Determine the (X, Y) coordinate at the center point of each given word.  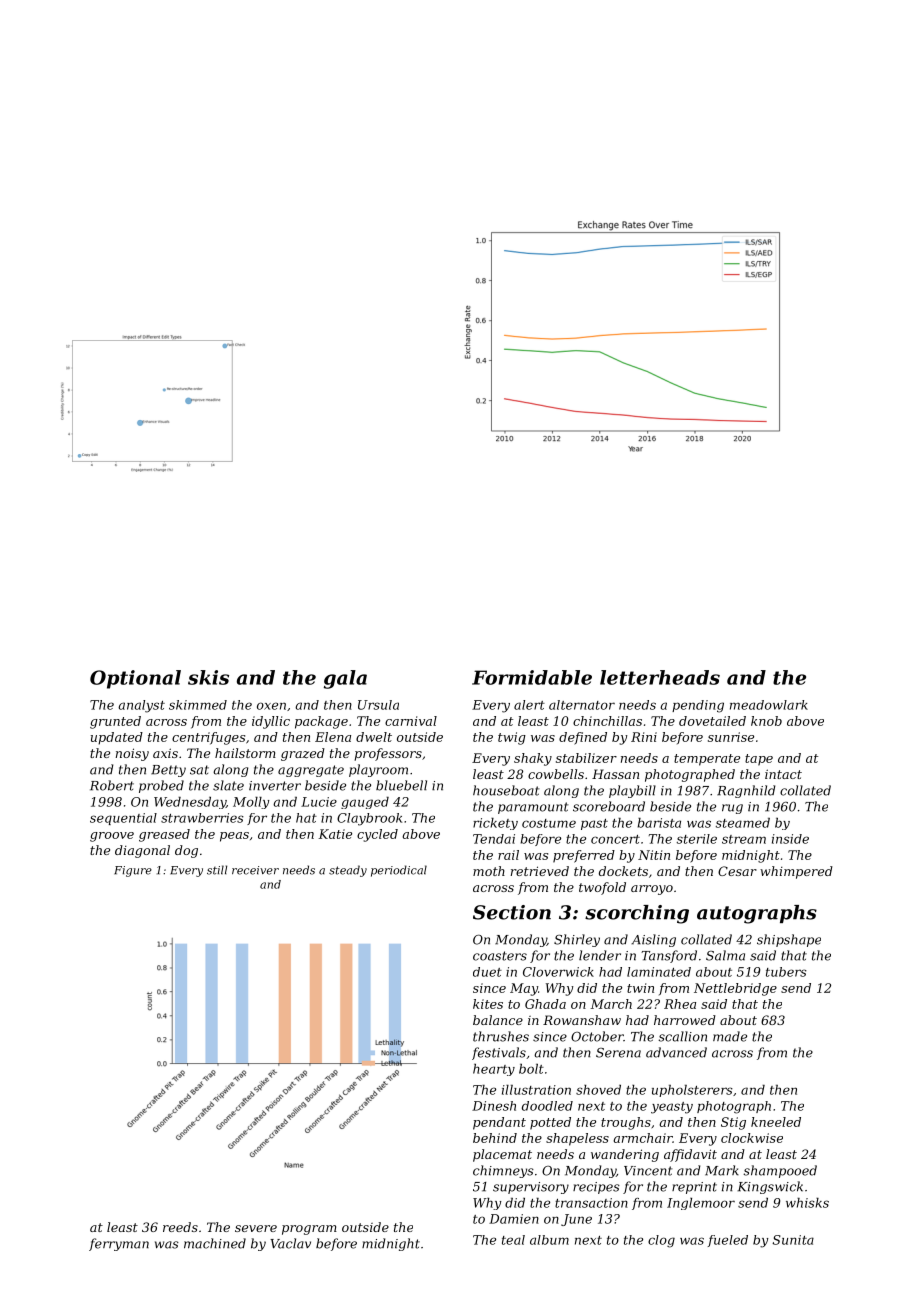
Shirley (577, 940)
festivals (499, 1053)
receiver (255, 870)
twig (512, 738)
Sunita (793, 1240)
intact (783, 774)
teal (513, 1240)
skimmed (198, 705)
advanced (676, 1052)
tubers (786, 972)
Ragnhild (746, 791)
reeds (180, 1227)
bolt (531, 1069)
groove (112, 837)
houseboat (506, 790)
